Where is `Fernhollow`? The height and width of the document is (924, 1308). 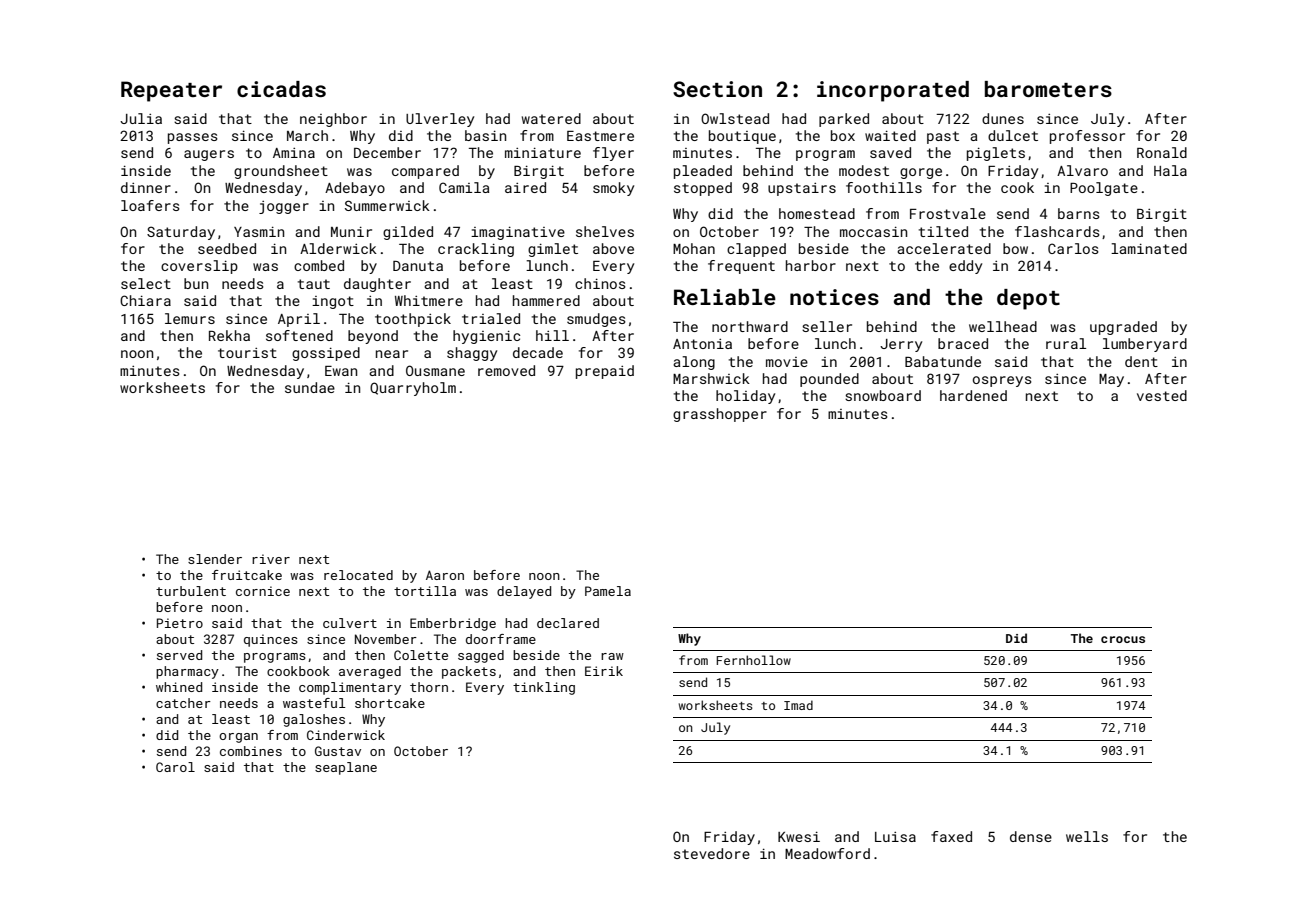
Fernhollow is located at coordinates (753, 660).
